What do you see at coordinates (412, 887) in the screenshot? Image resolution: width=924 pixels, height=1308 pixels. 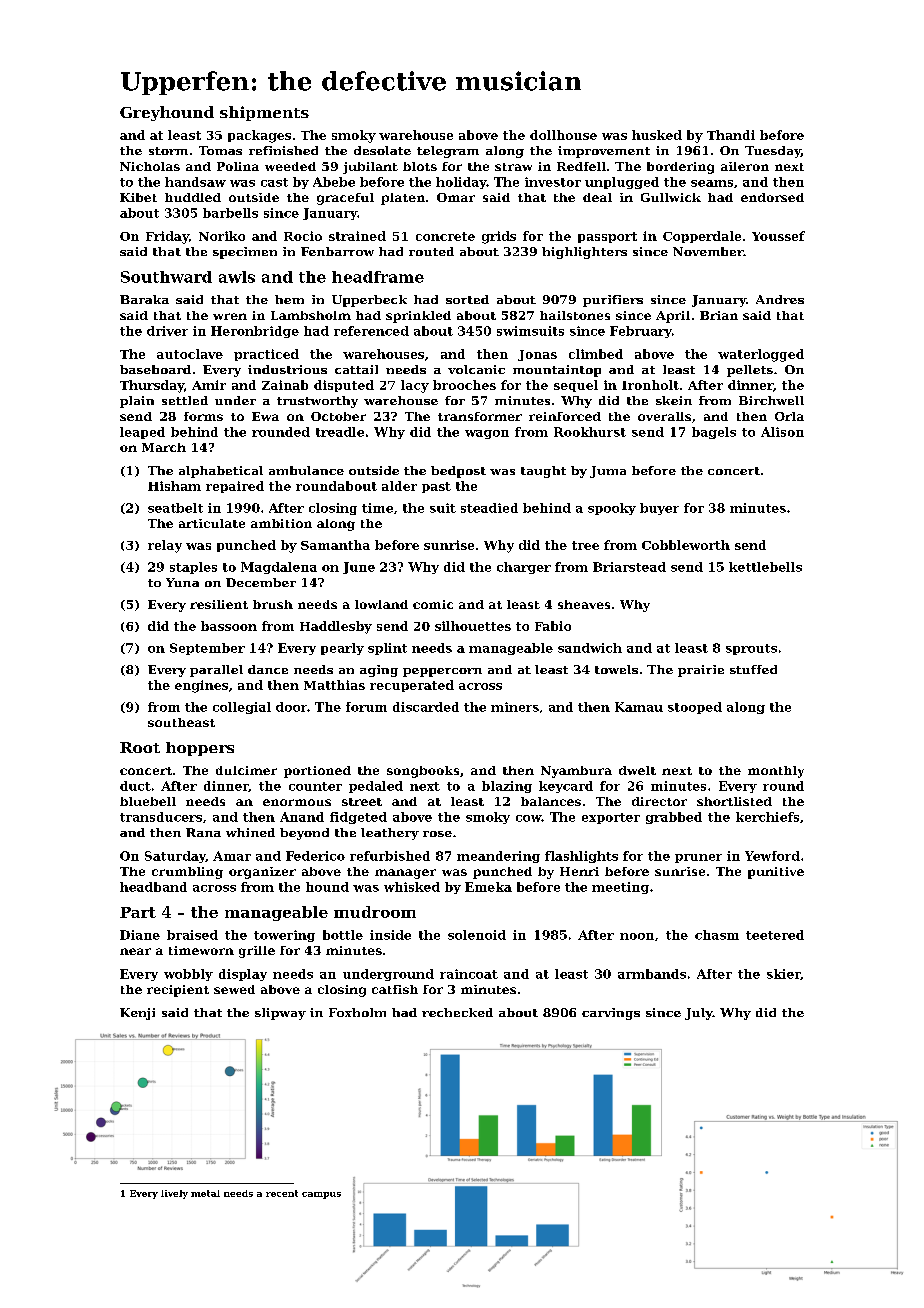 I see `whisked` at bounding box center [412, 887].
